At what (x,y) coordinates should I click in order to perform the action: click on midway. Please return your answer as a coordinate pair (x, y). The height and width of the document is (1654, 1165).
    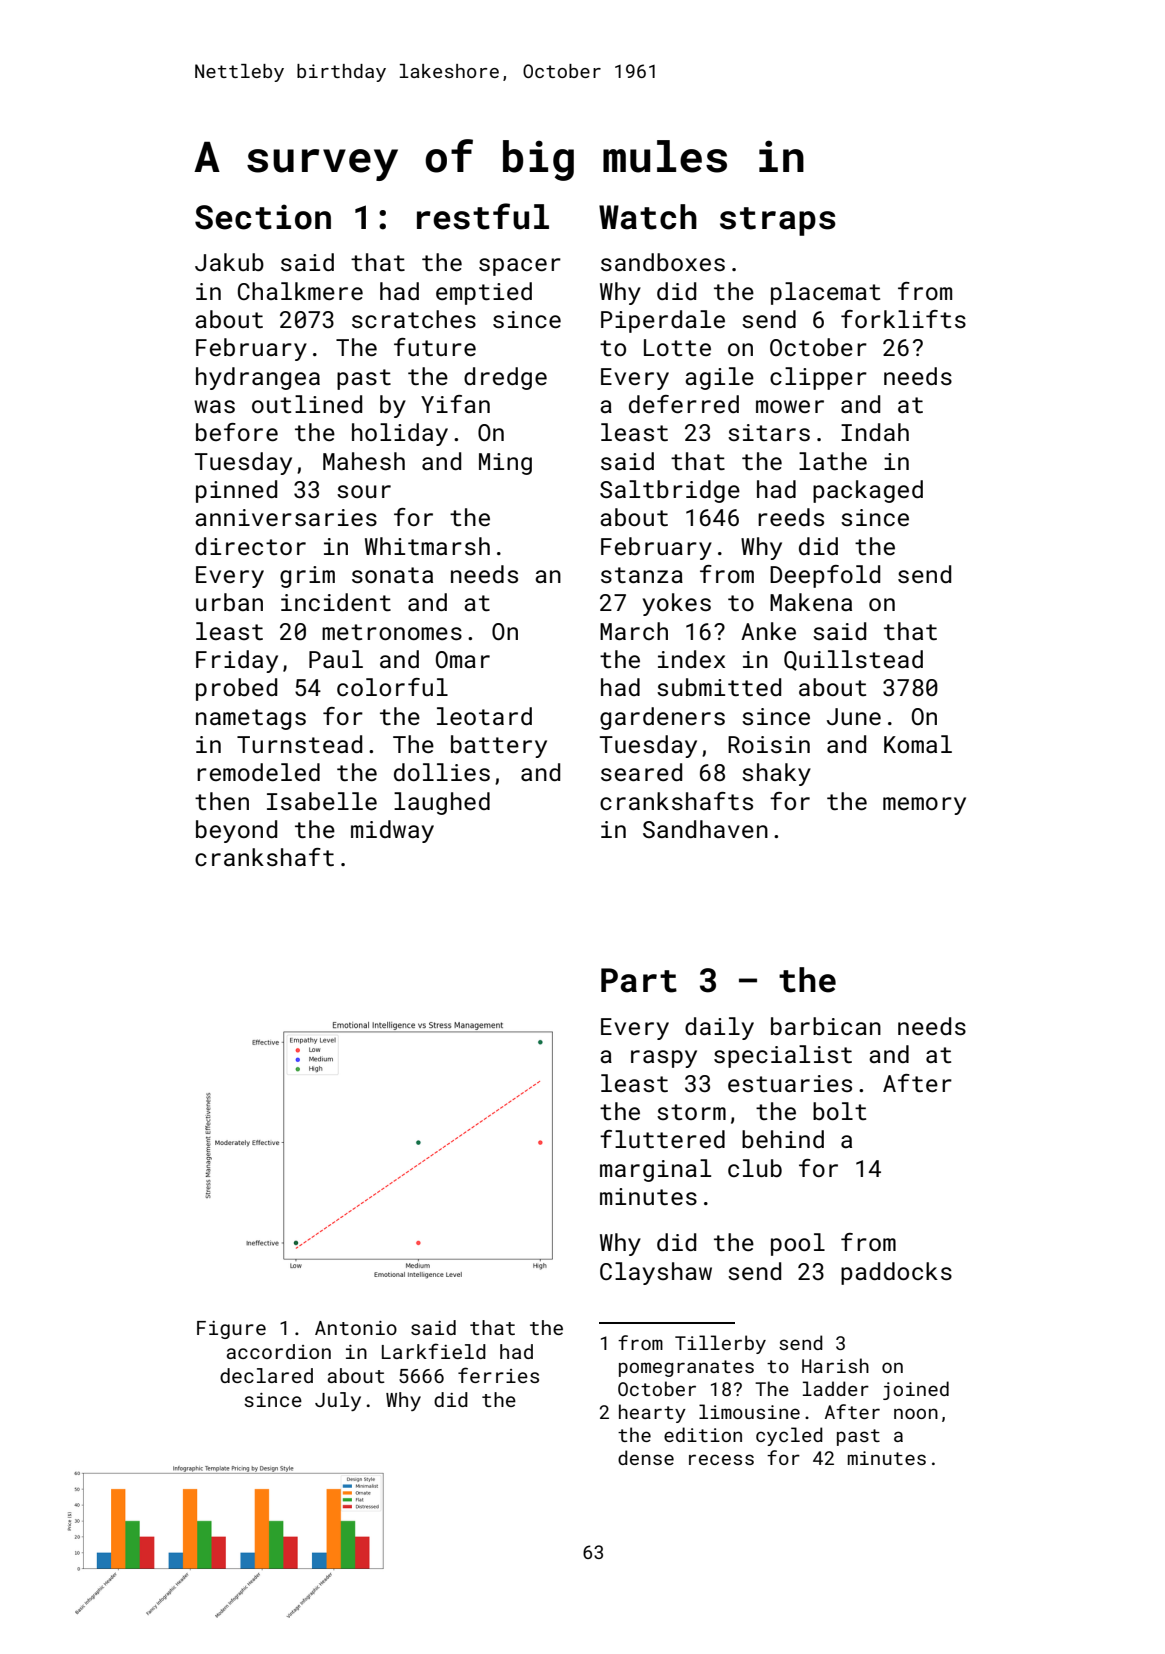
    Looking at the image, I should click on (392, 831).
